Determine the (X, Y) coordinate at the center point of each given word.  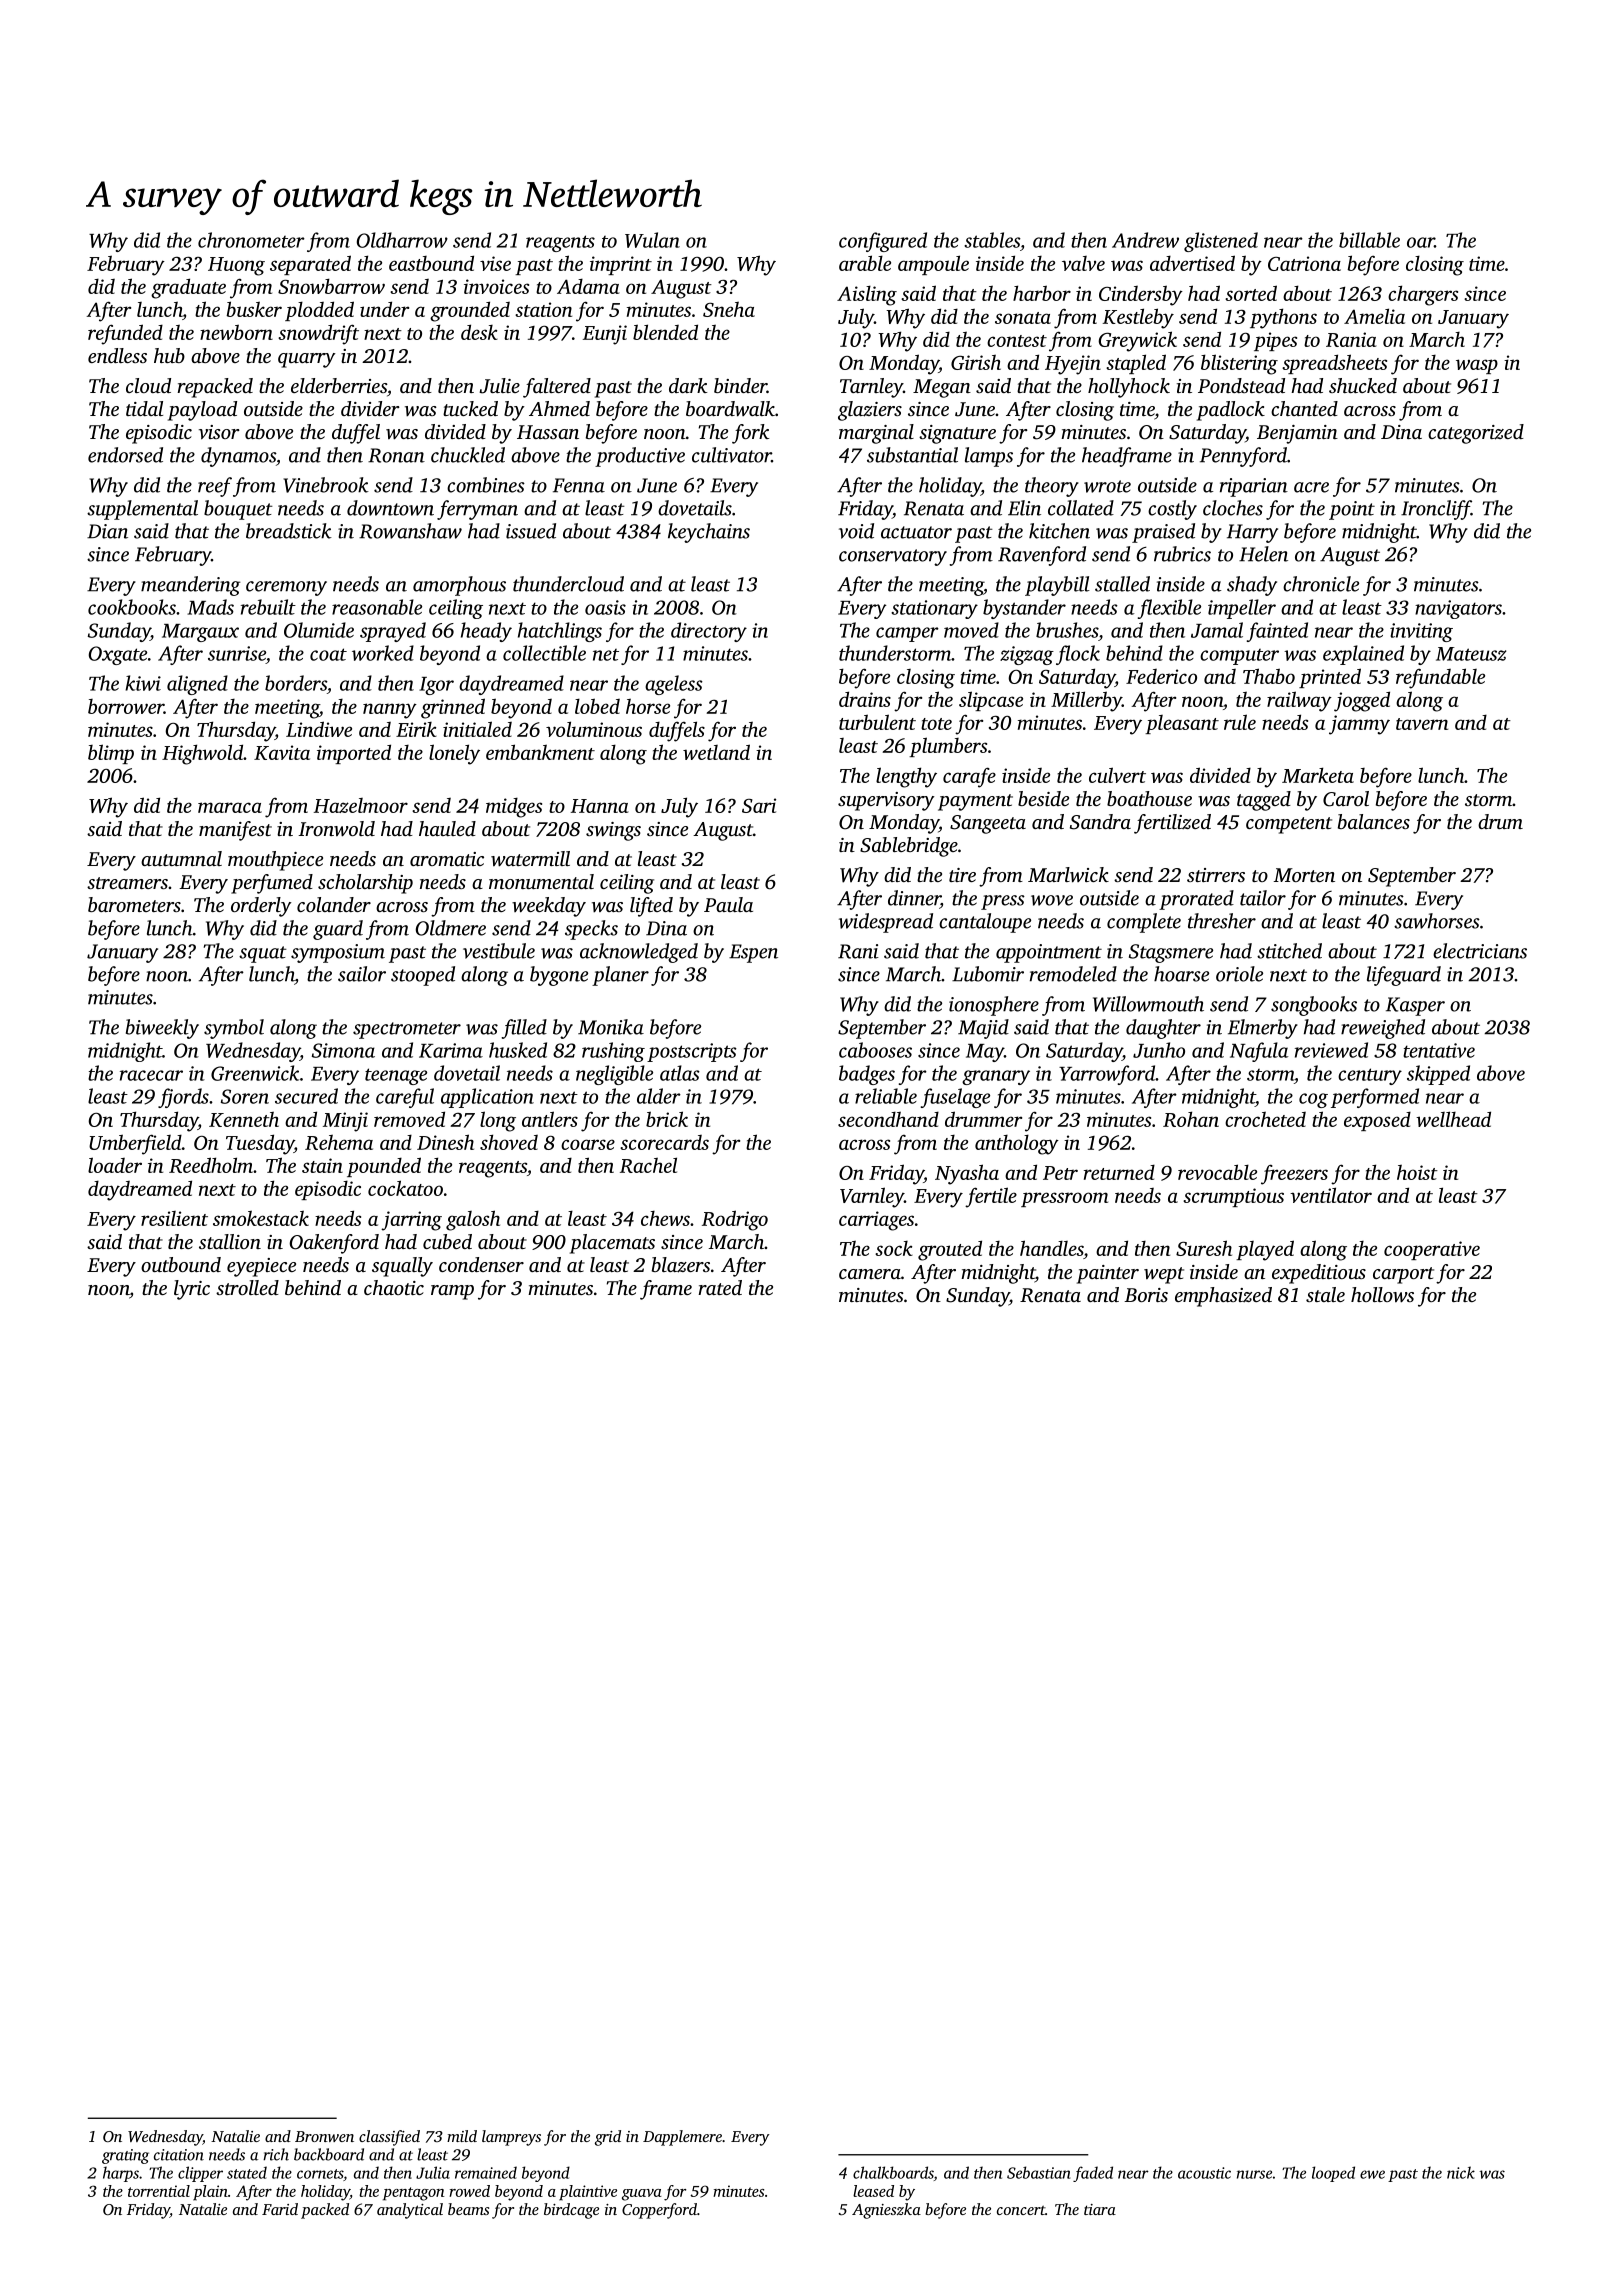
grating (125, 2156)
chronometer (251, 240)
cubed (447, 1241)
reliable (886, 1096)
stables (992, 240)
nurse (1254, 2174)
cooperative (1432, 1250)
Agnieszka (886, 2211)
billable (1369, 240)
